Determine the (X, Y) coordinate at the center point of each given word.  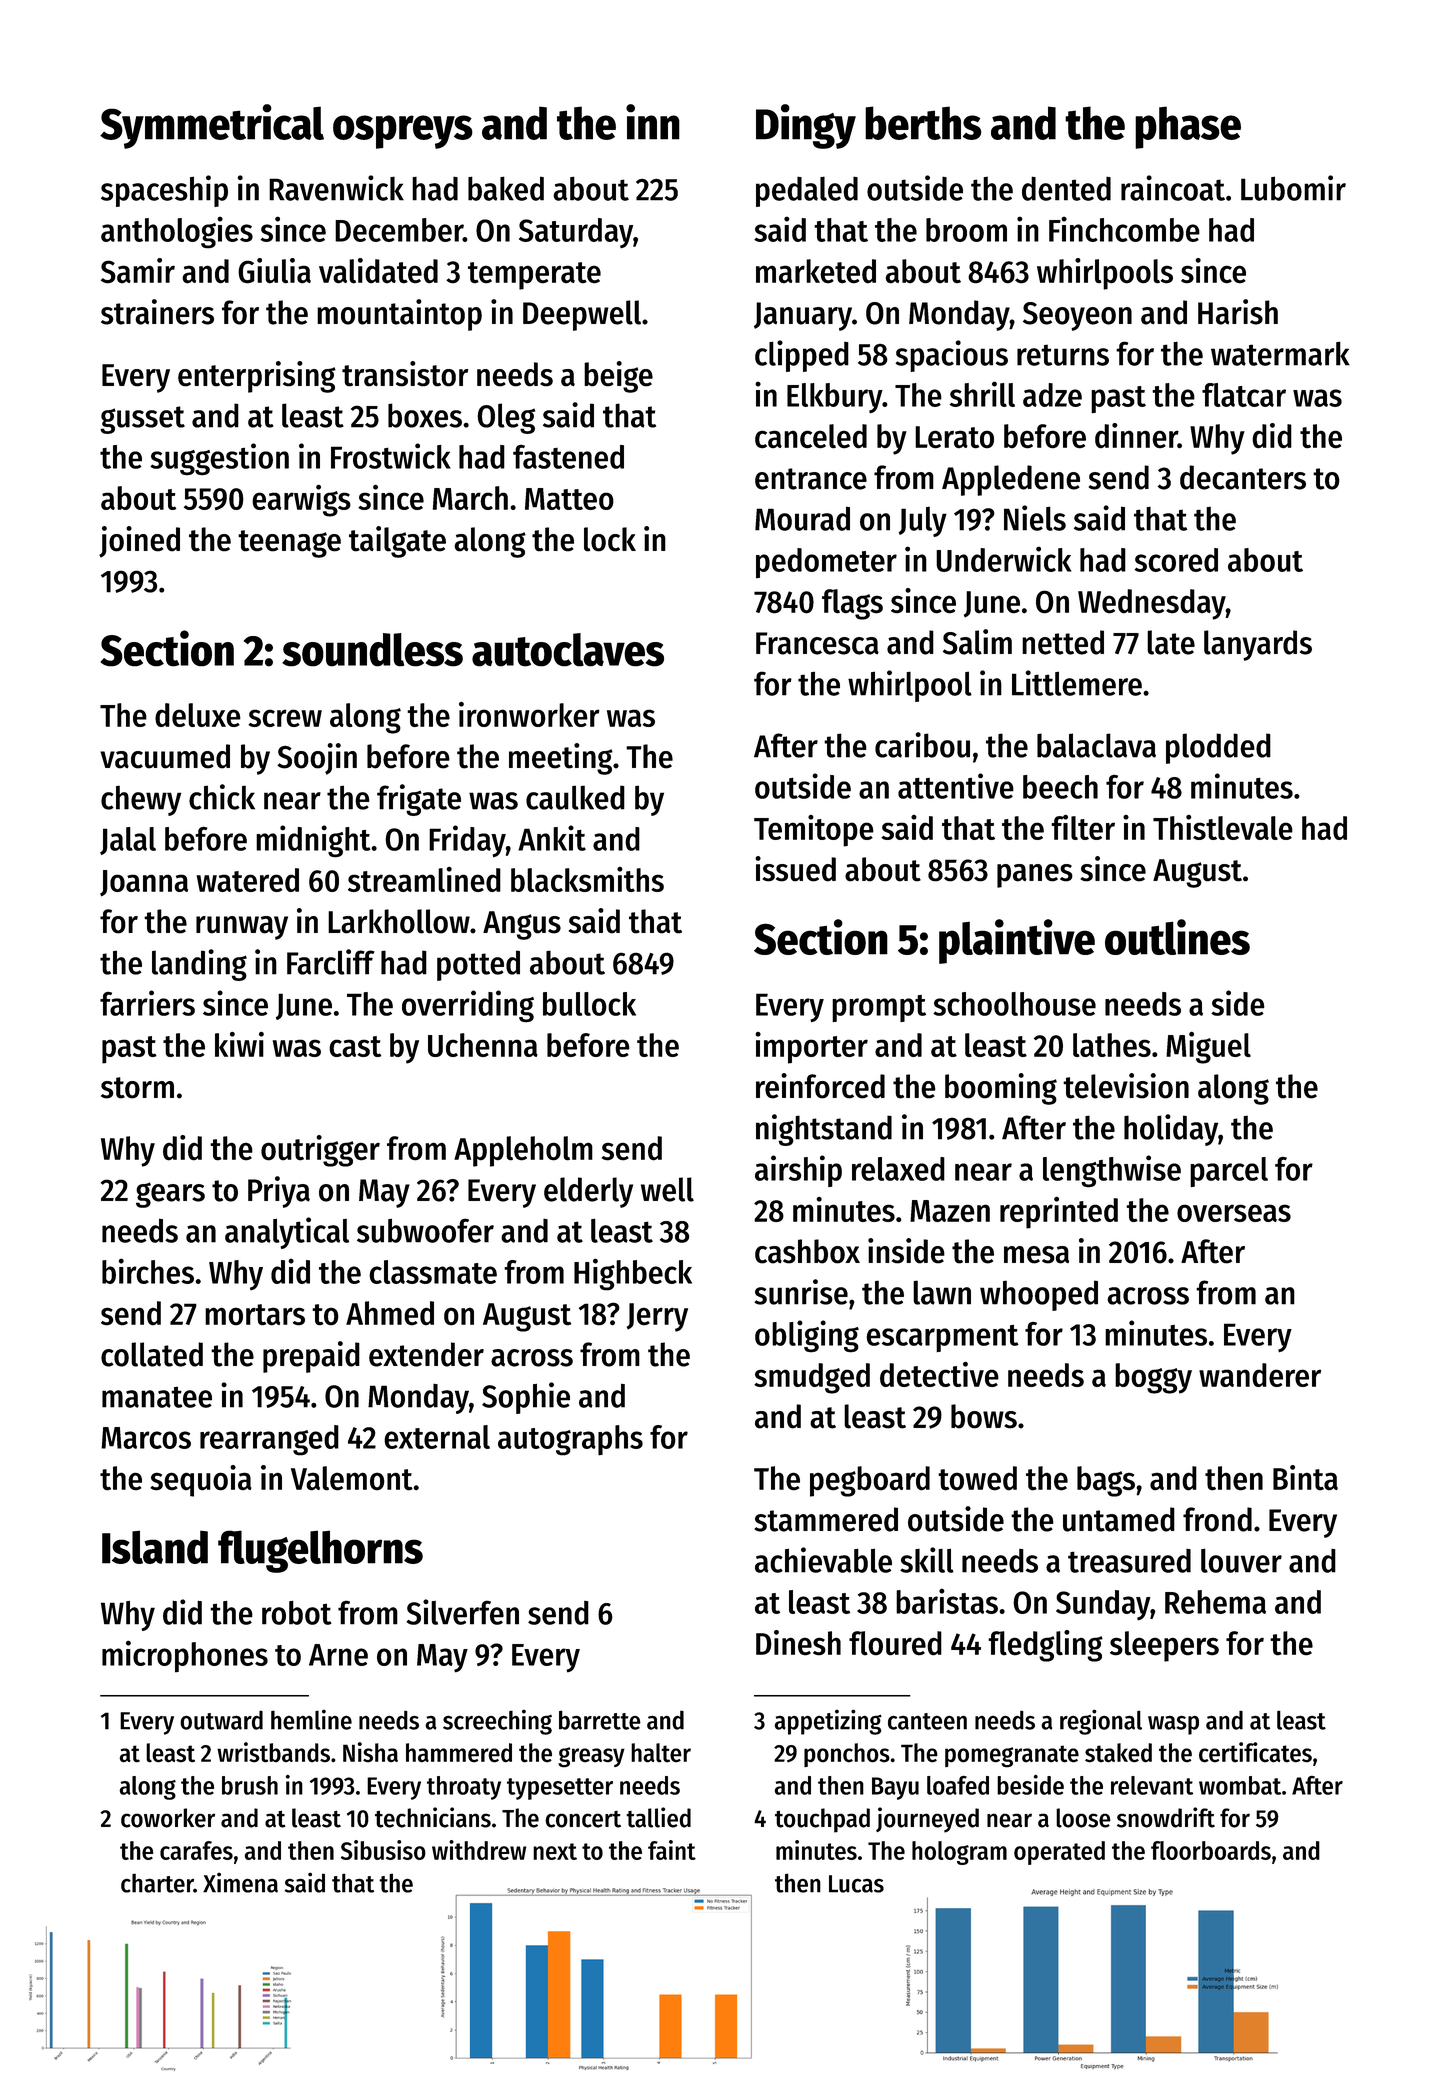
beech (1060, 787)
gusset (142, 420)
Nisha (370, 1752)
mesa (1036, 1255)
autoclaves (568, 650)
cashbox (807, 1251)
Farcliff (331, 962)
